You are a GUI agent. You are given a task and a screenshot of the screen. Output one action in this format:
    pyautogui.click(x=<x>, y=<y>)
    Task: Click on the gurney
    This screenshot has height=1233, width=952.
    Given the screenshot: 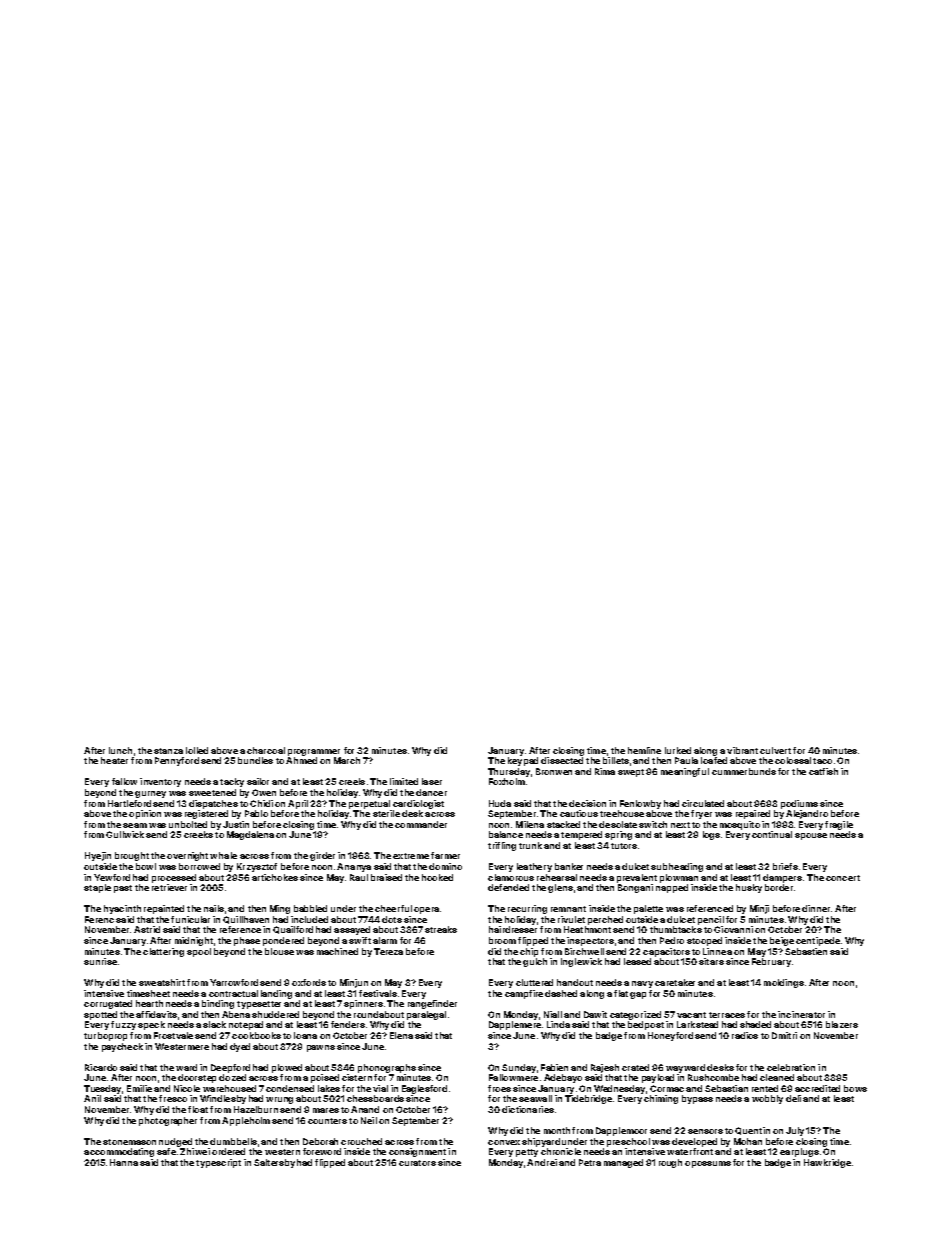 What is the action you would take?
    pyautogui.click(x=150, y=794)
